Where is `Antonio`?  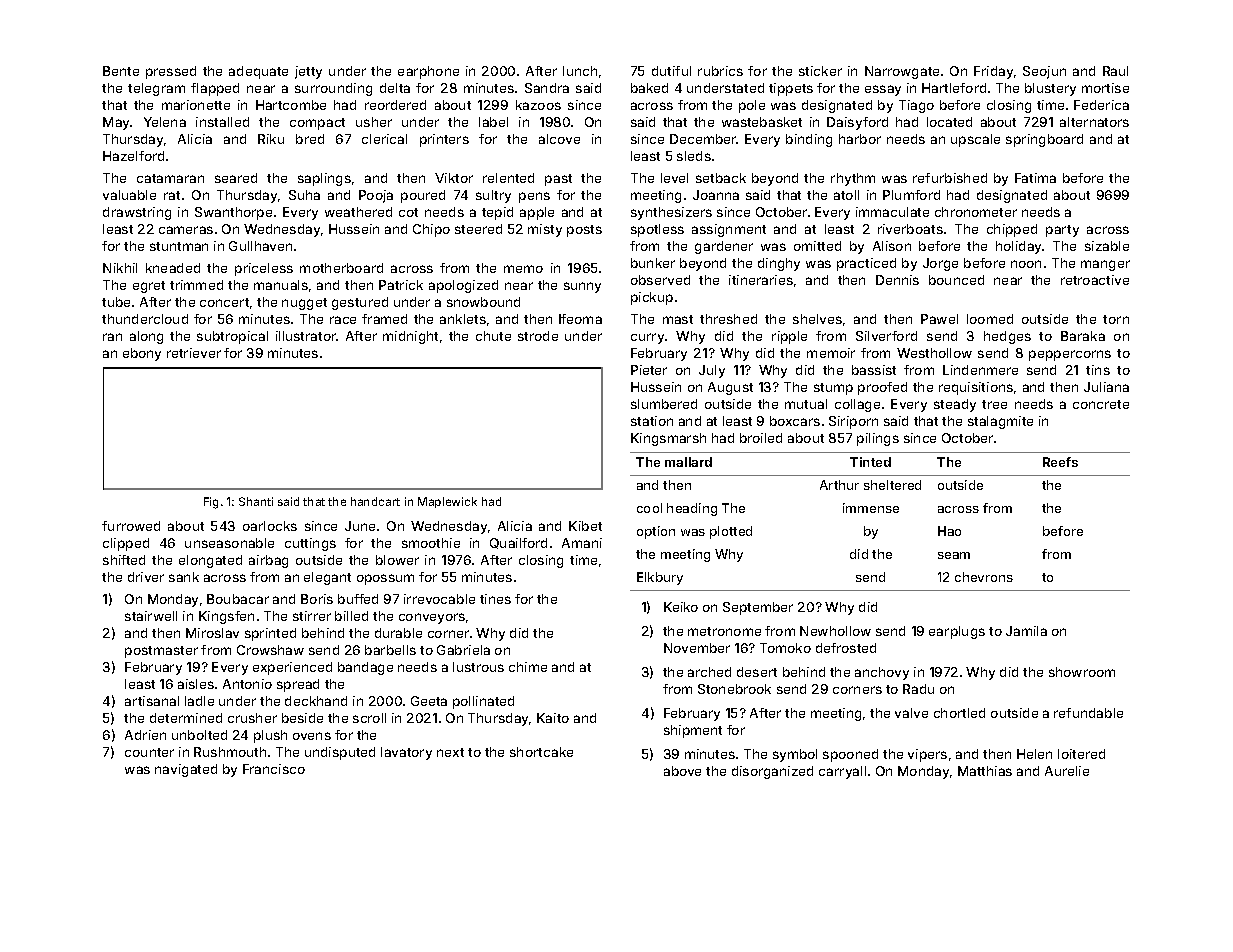
Antonio is located at coordinates (247, 684).
